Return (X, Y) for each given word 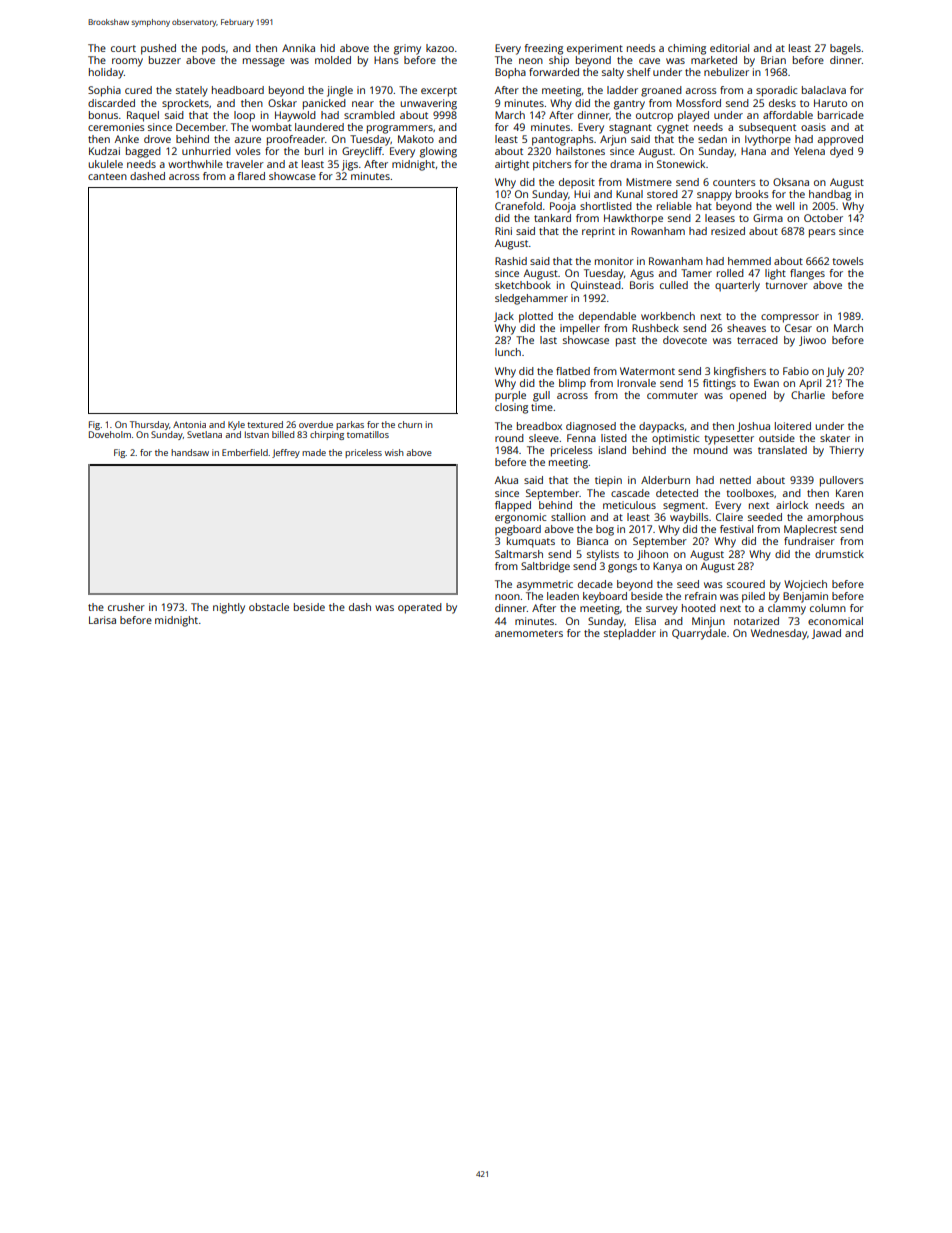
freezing (544, 49)
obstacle (269, 607)
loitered (793, 426)
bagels (845, 49)
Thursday (149, 425)
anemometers (529, 633)
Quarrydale (699, 634)
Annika (298, 48)
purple (510, 396)
